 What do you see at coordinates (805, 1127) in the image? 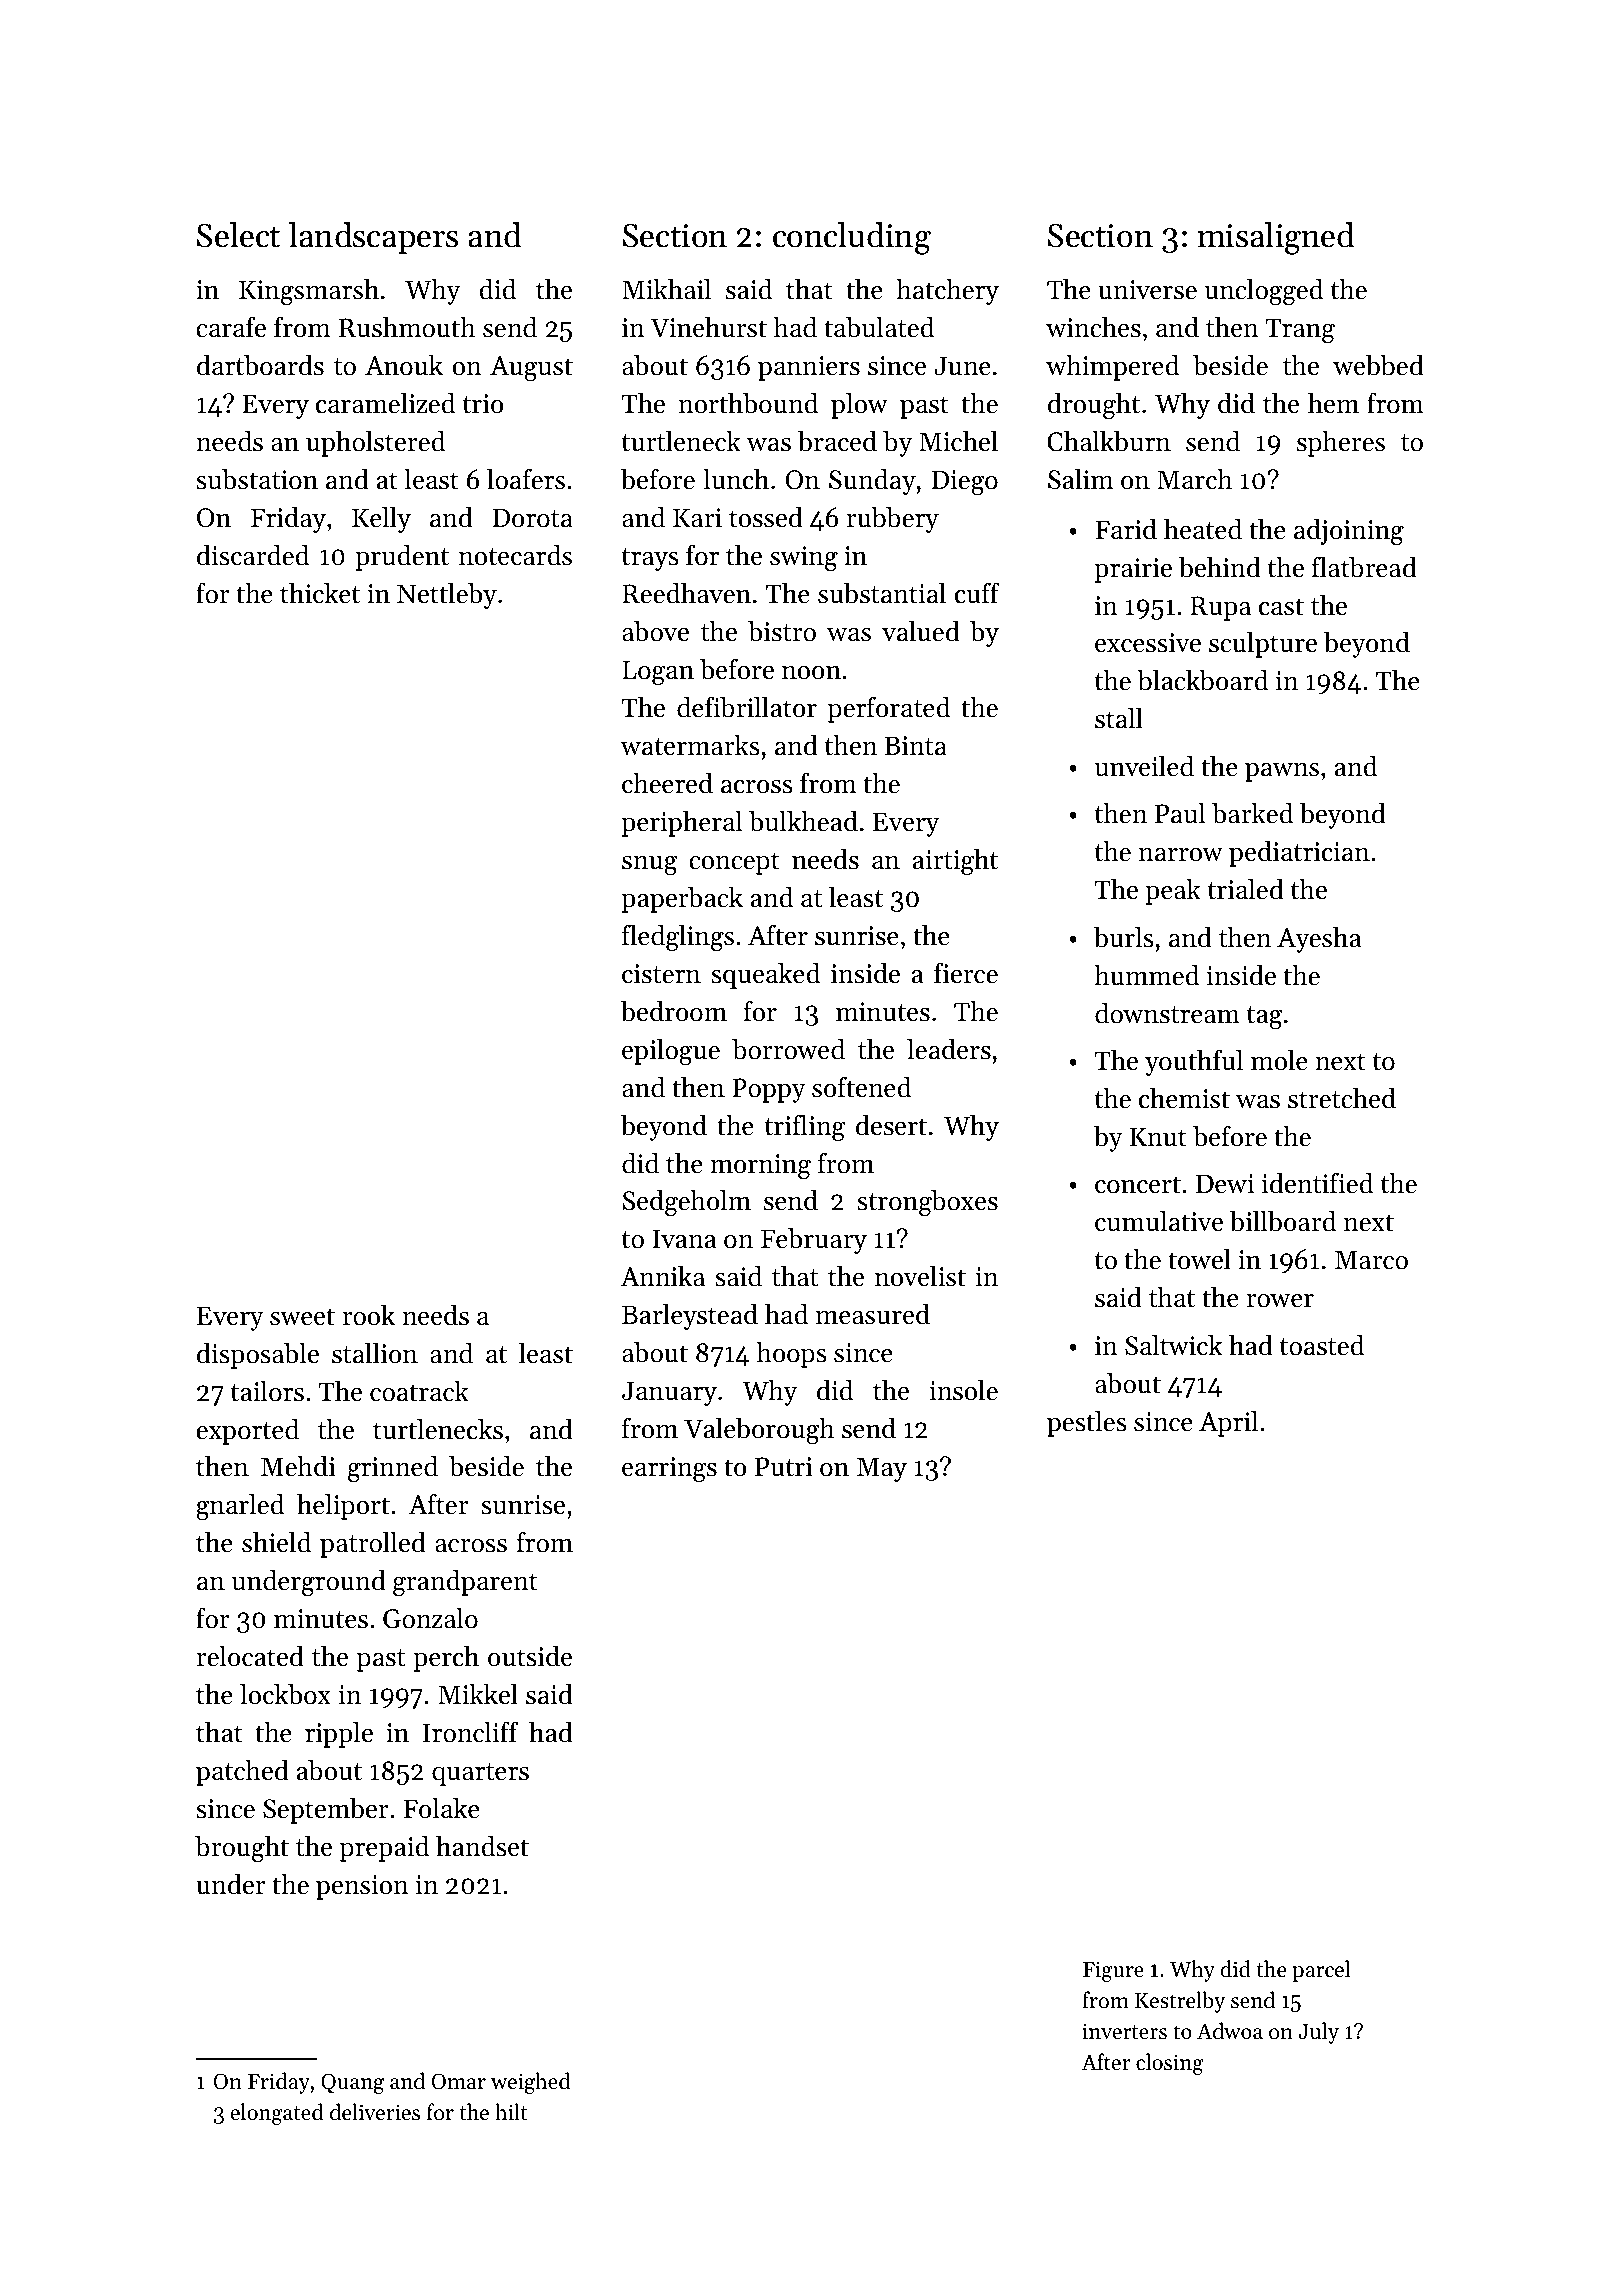
I see `trifling` at bounding box center [805, 1127].
